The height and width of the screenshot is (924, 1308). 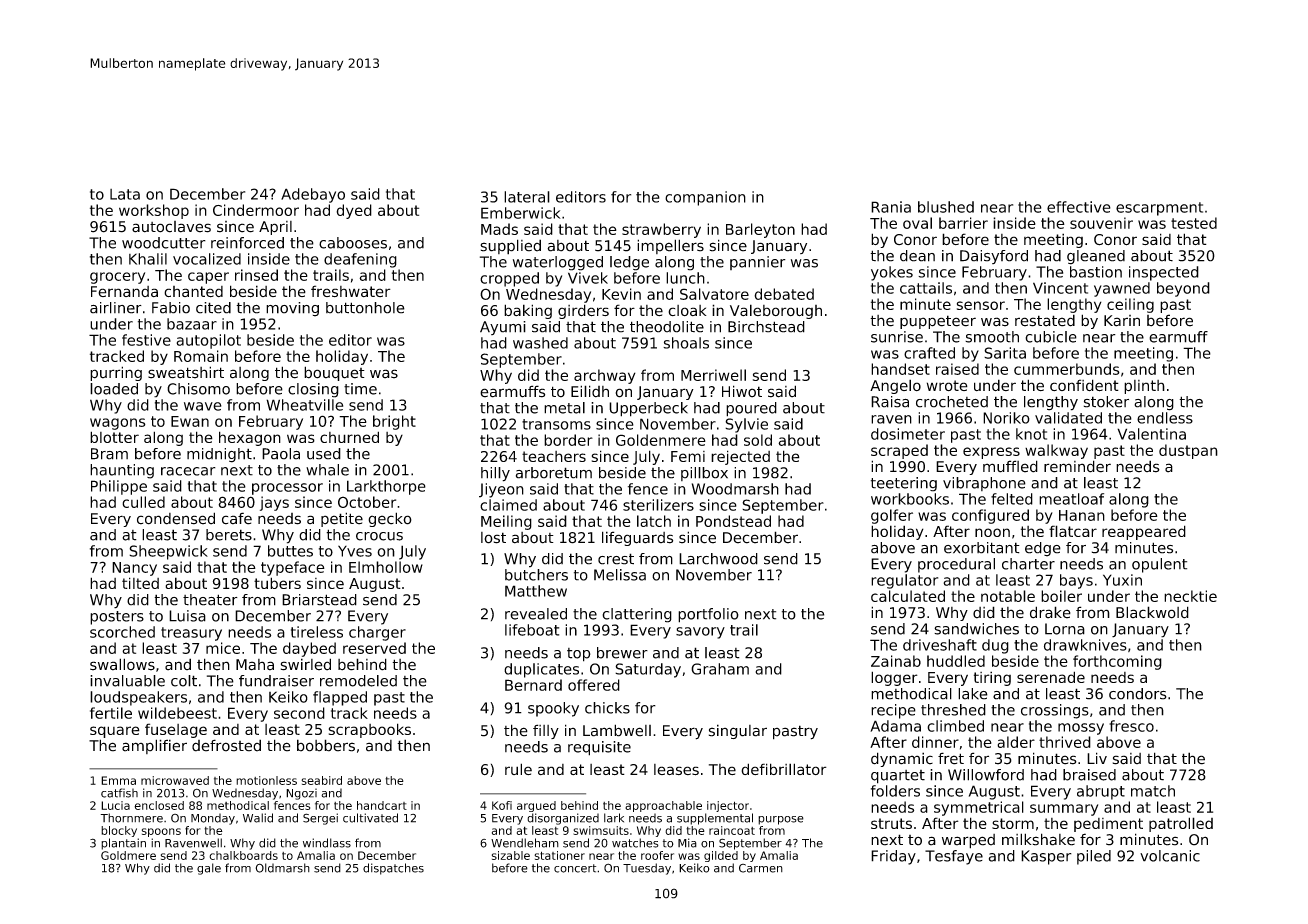 I want to click on jays, so click(x=274, y=503).
